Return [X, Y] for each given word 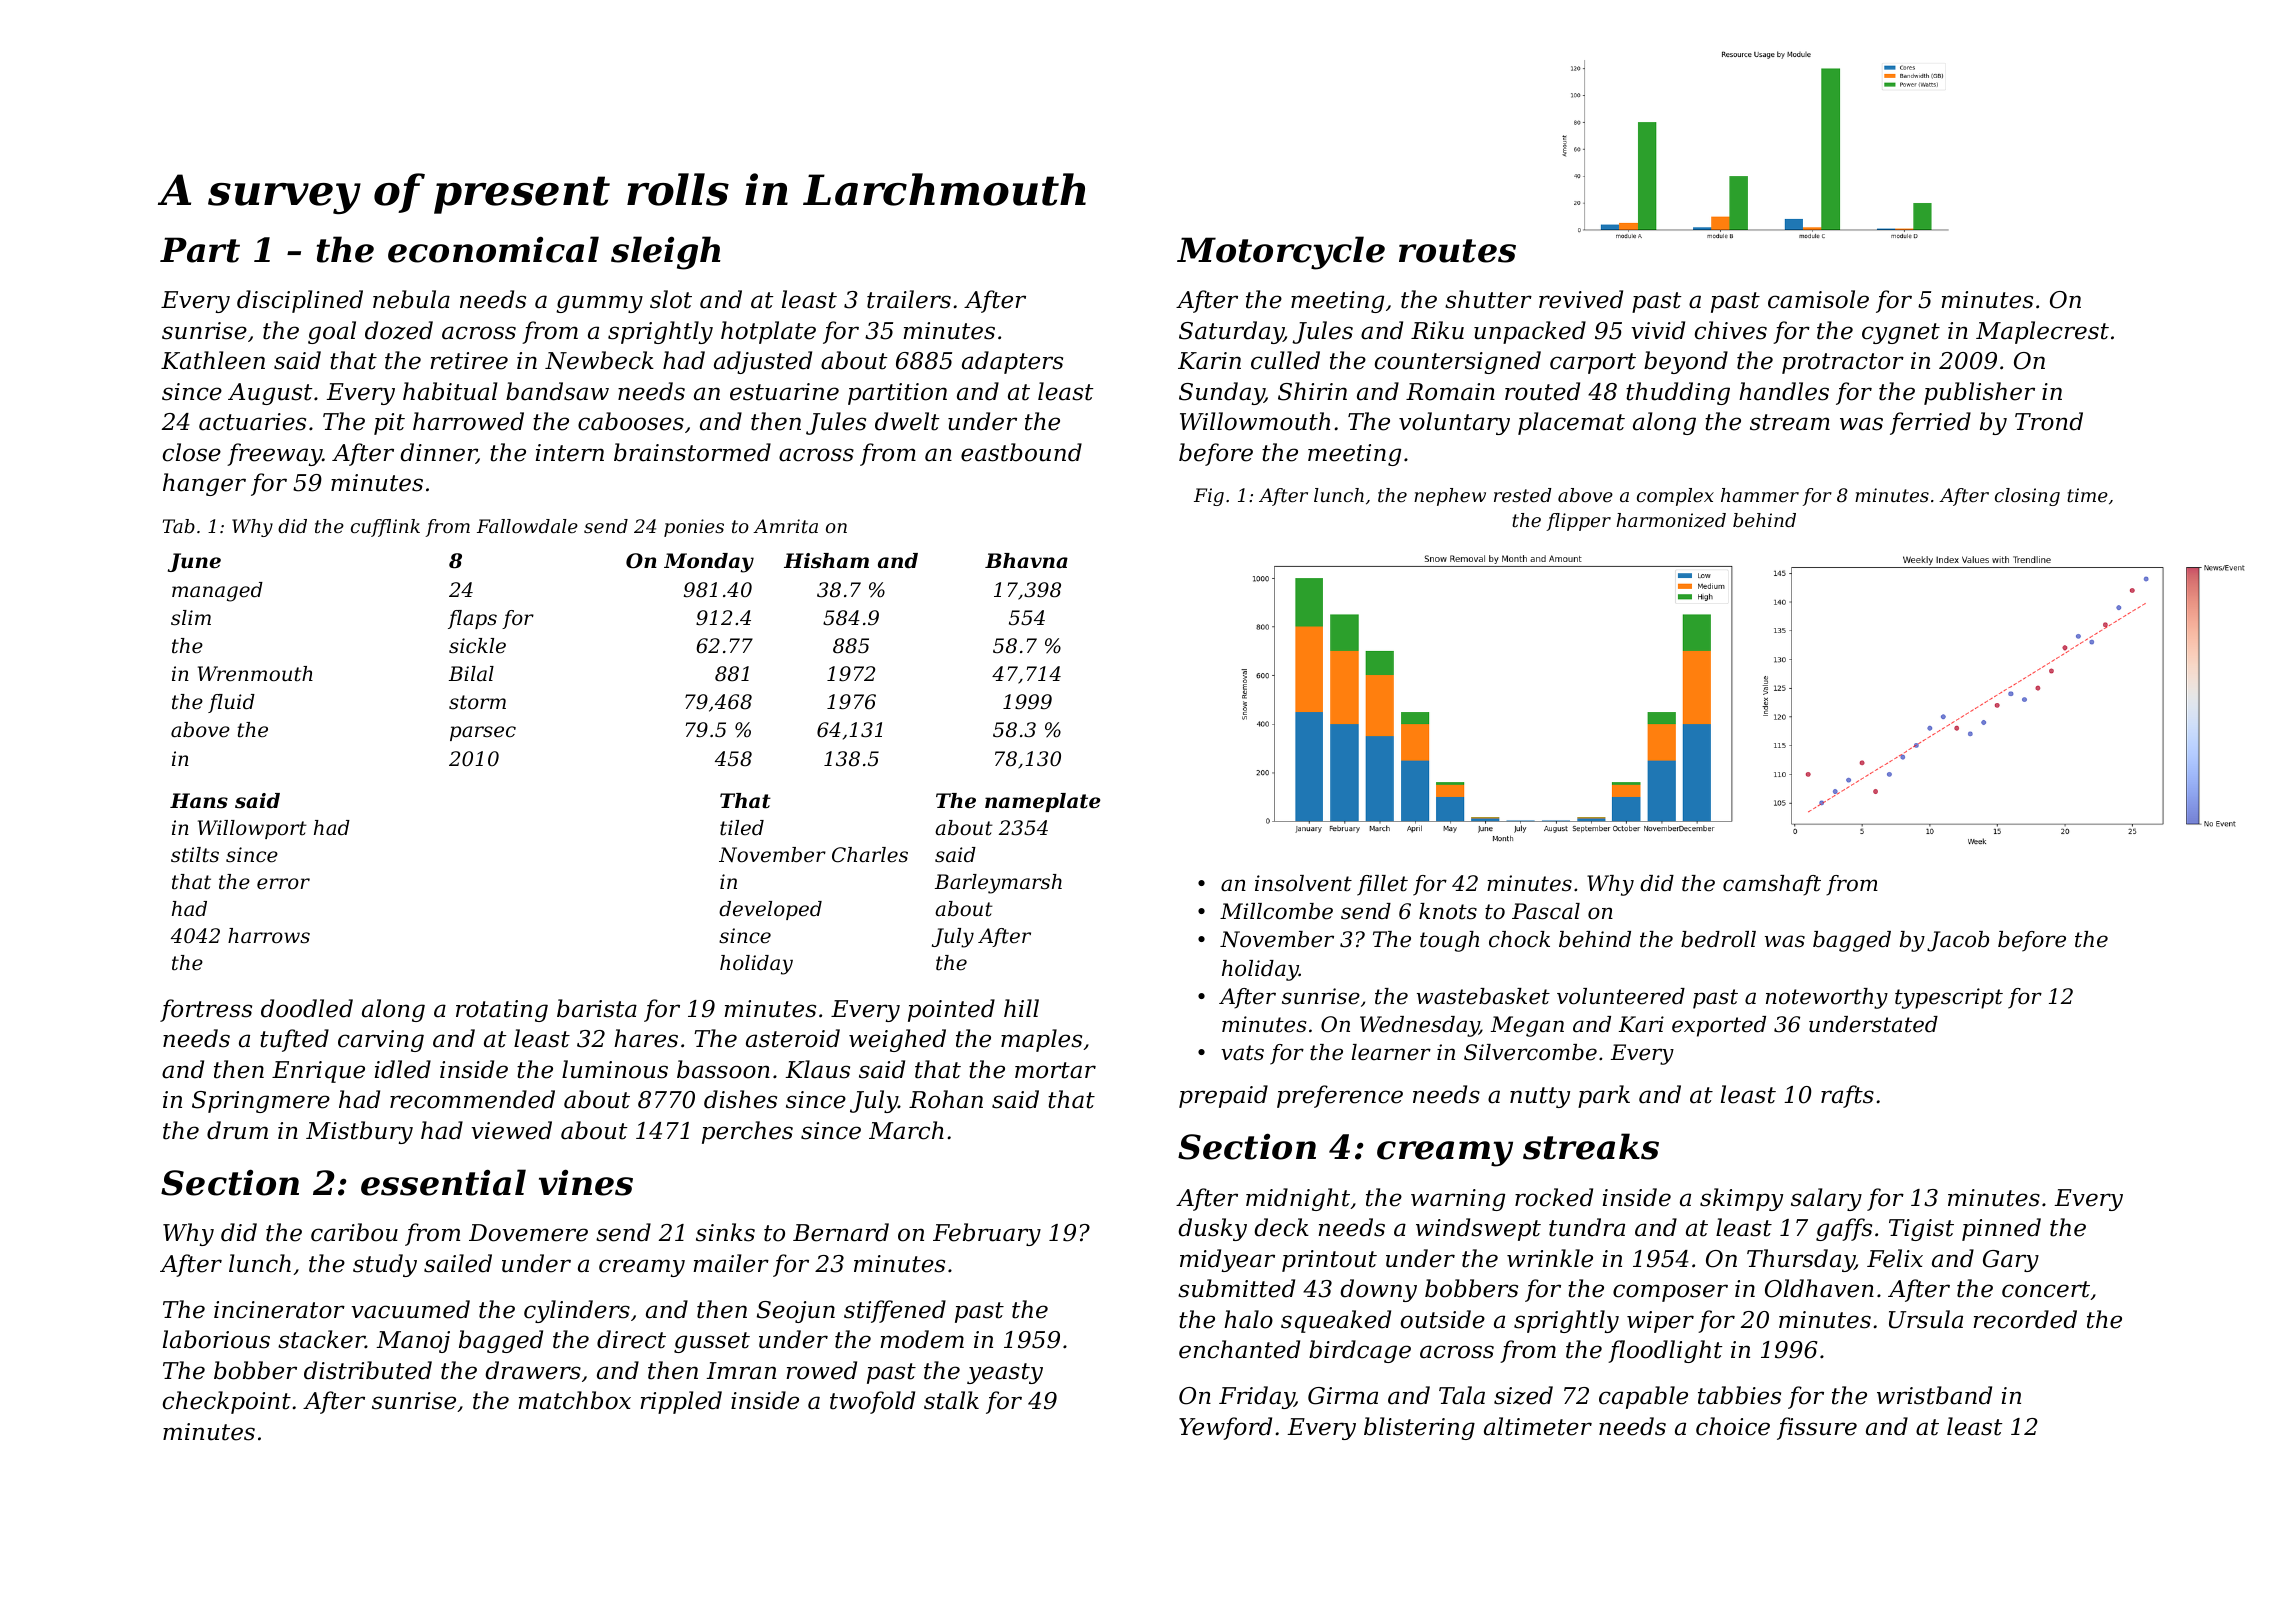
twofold [872, 1402]
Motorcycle [1281, 253]
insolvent [1303, 883]
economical [493, 249]
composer [1670, 1293]
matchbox [574, 1400]
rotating [502, 1011]
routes [1457, 251]
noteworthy [1827, 998]
